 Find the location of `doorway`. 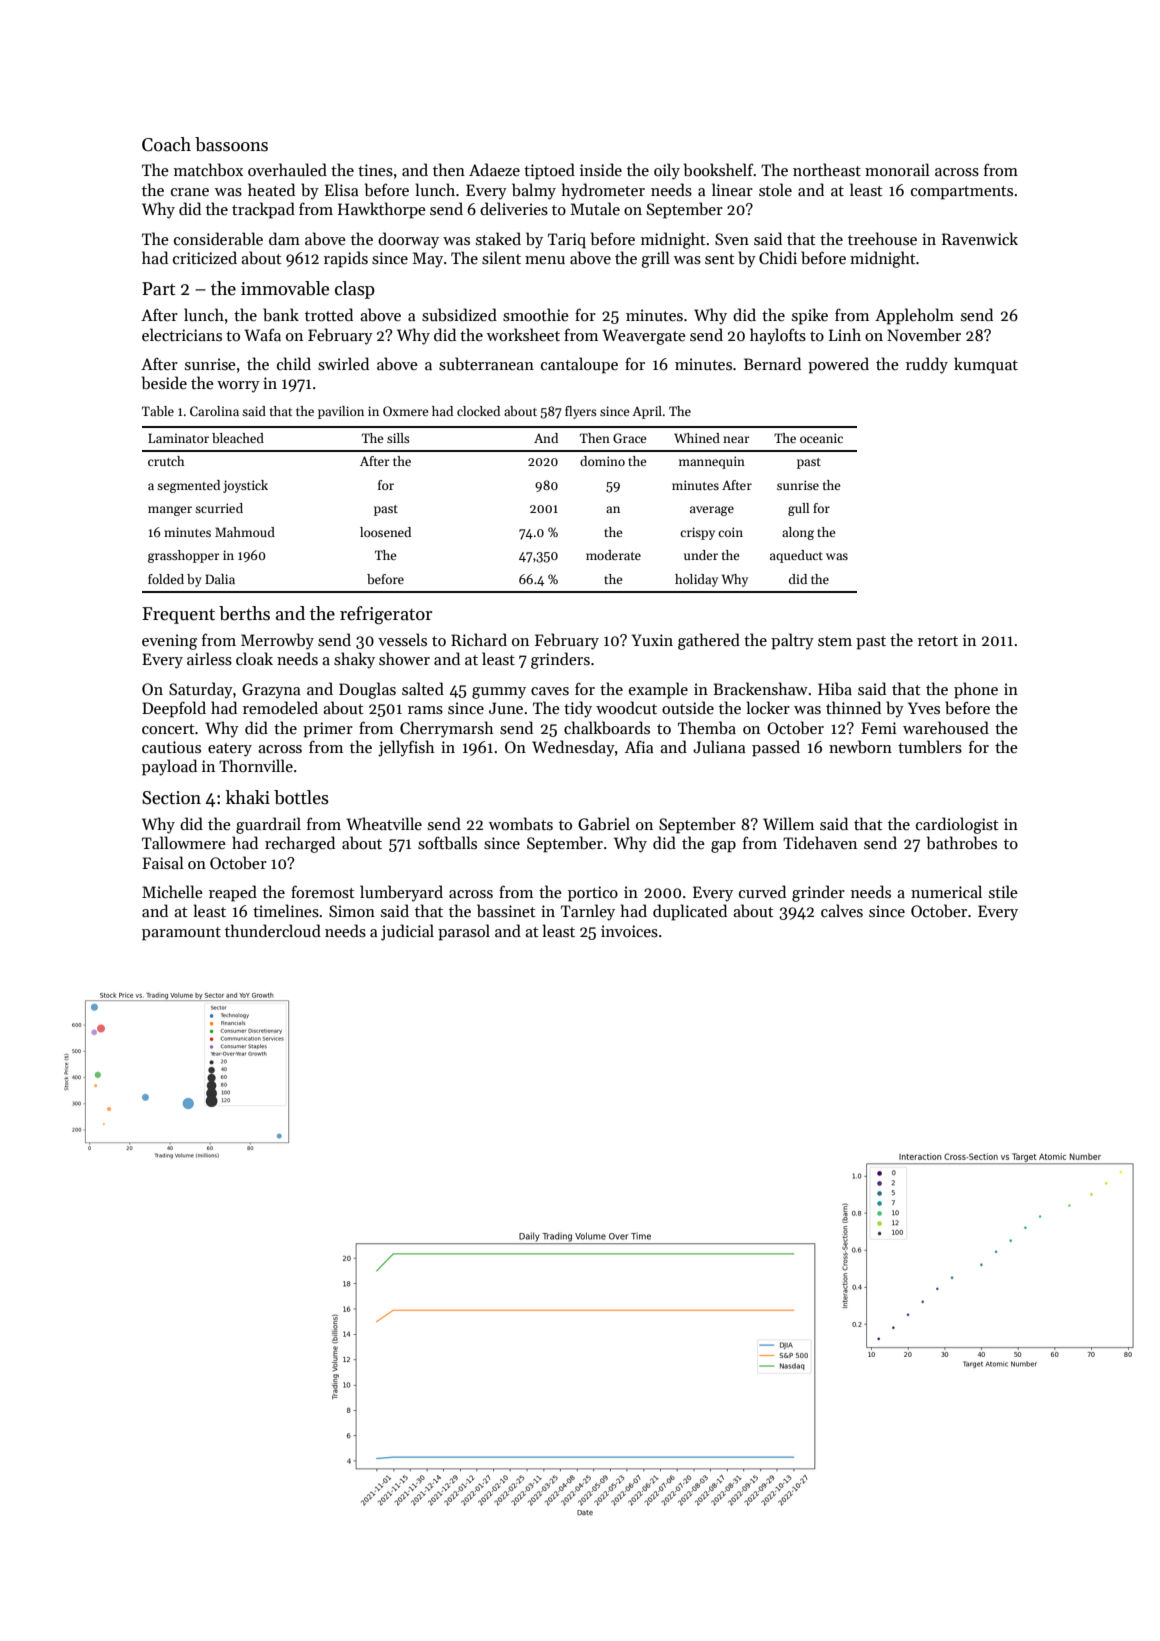

doorway is located at coordinates (408, 240).
